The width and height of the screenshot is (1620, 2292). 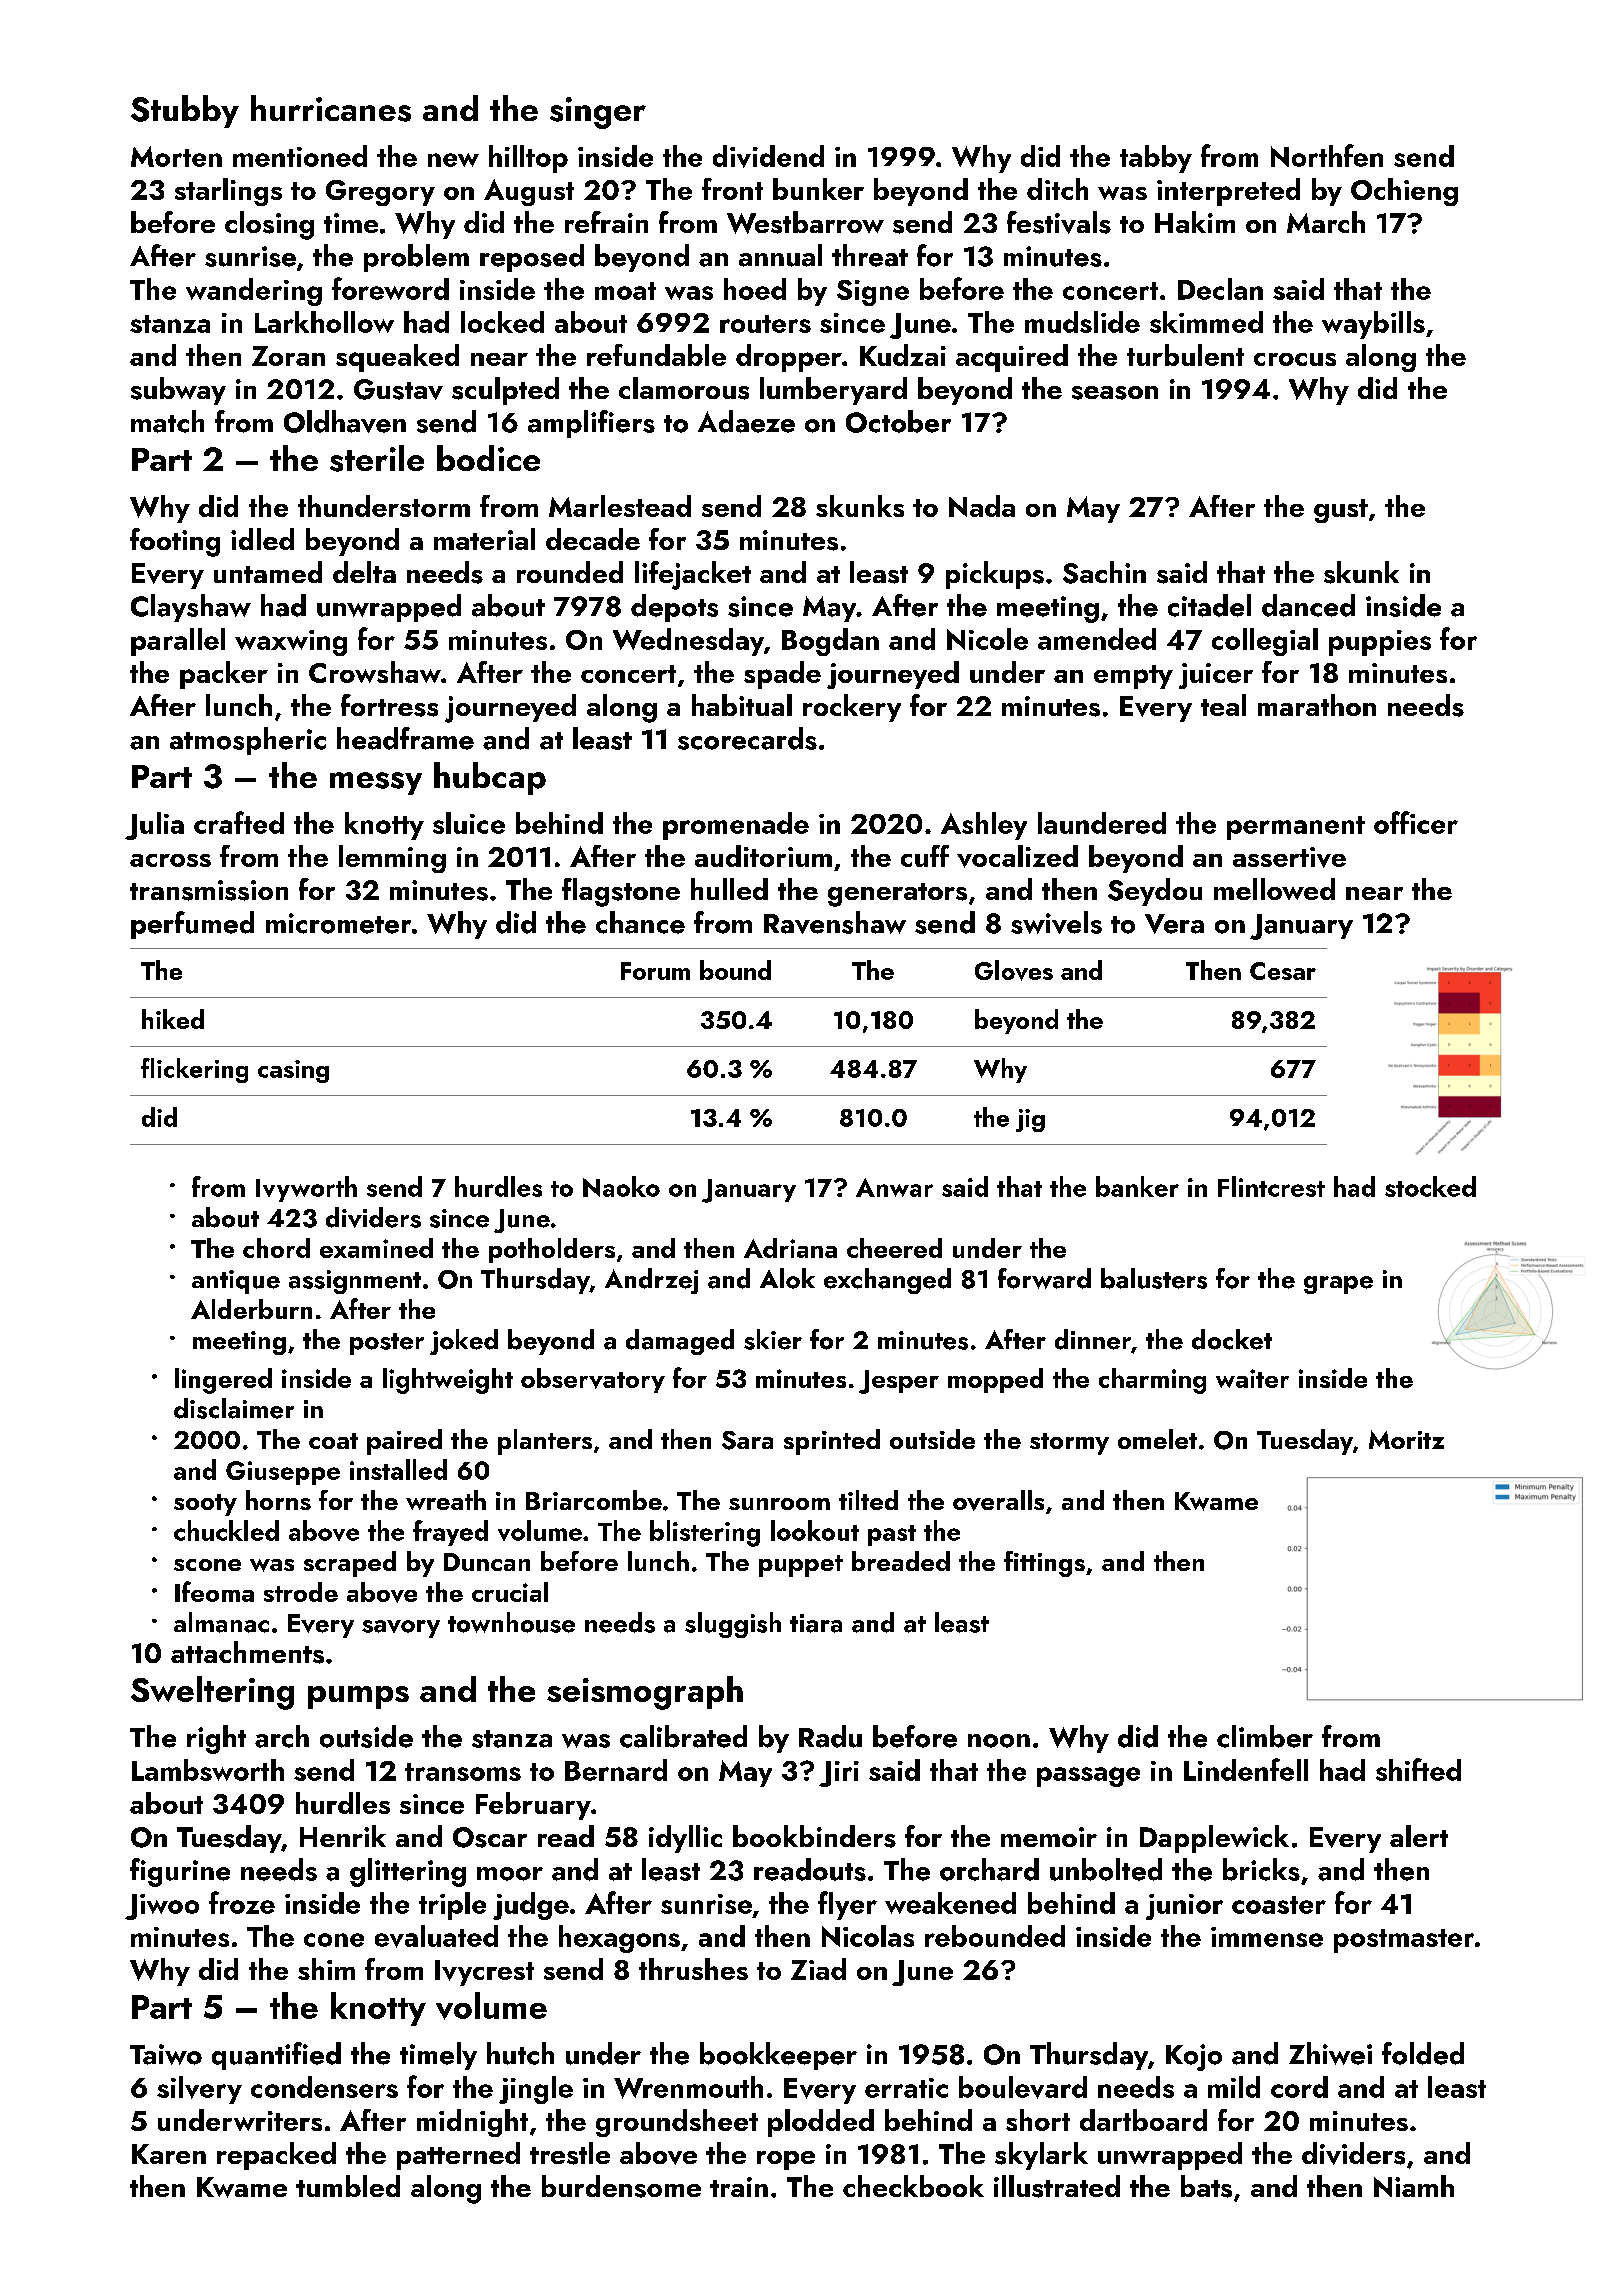 What do you see at coordinates (326, 1969) in the screenshot?
I see `shim` at bounding box center [326, 1969].
